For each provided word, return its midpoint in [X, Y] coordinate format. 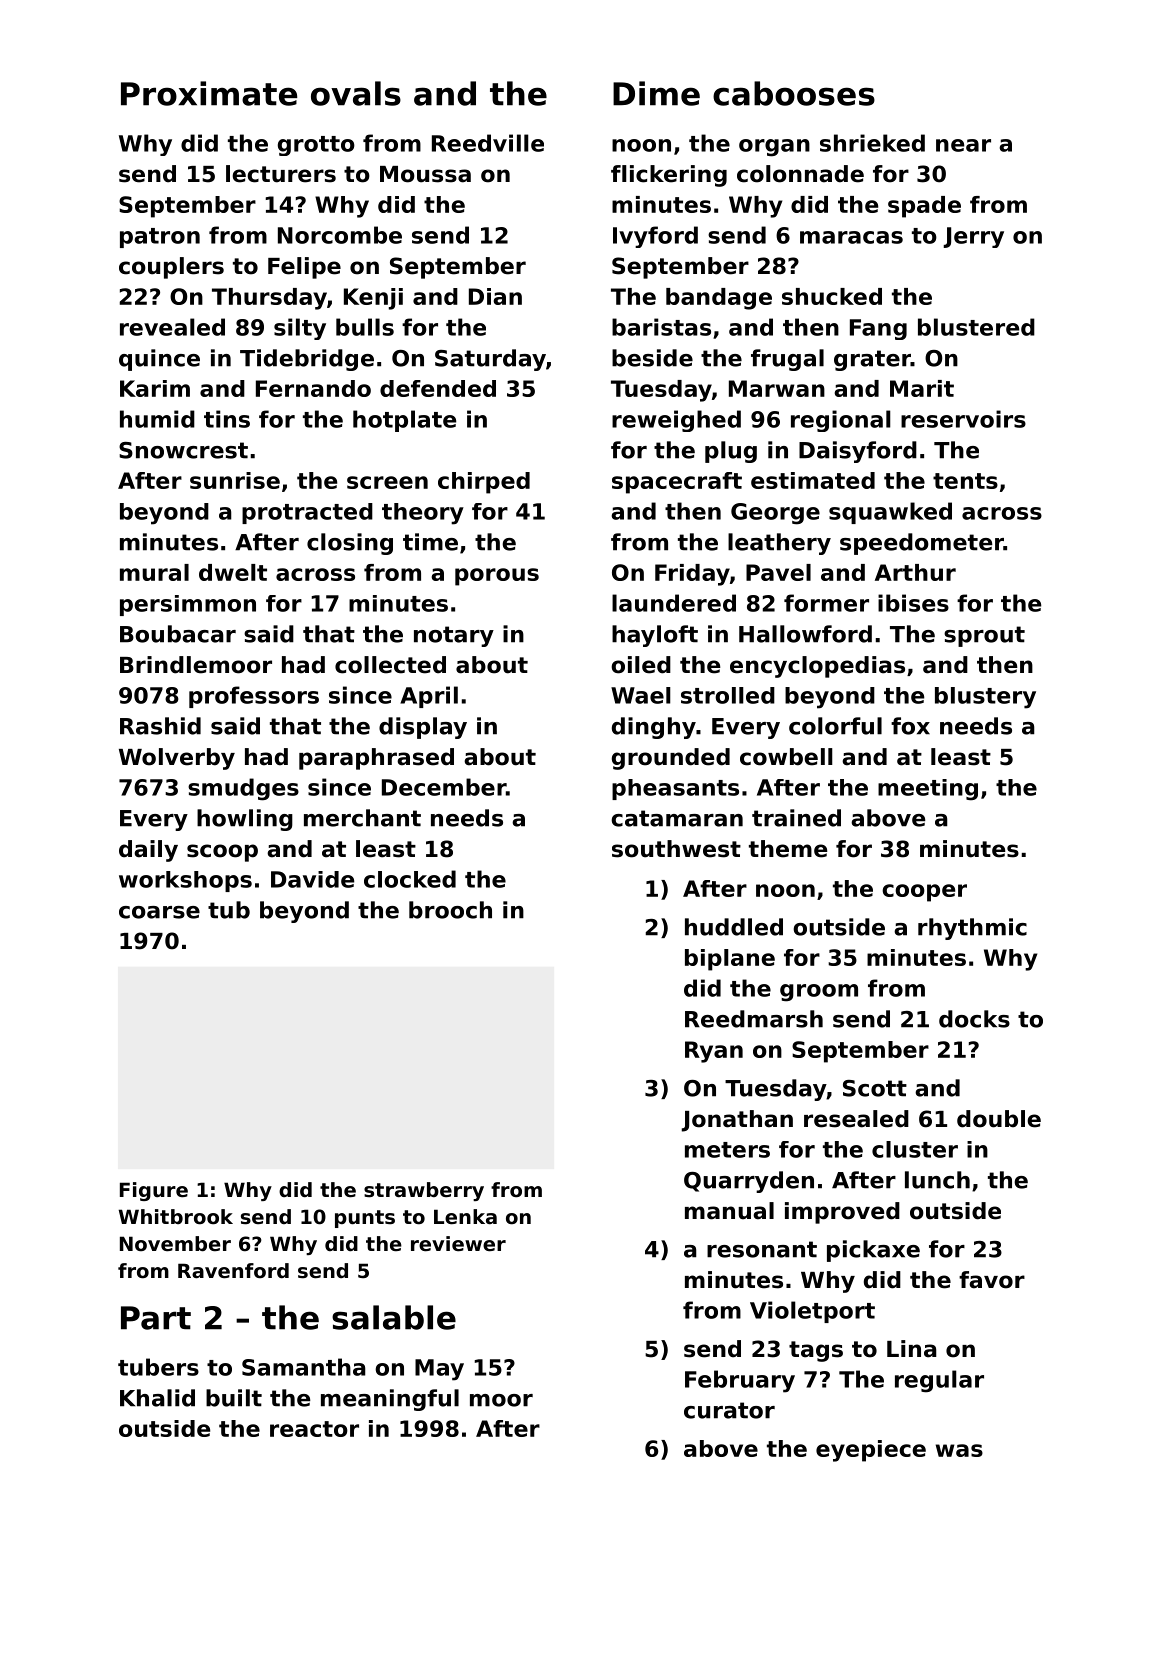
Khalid [157, 1398]
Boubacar [178, 634]
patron [160, 238]
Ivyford [655, 237]
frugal [787, 360]
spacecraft [677, 483]
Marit [922, 388]
